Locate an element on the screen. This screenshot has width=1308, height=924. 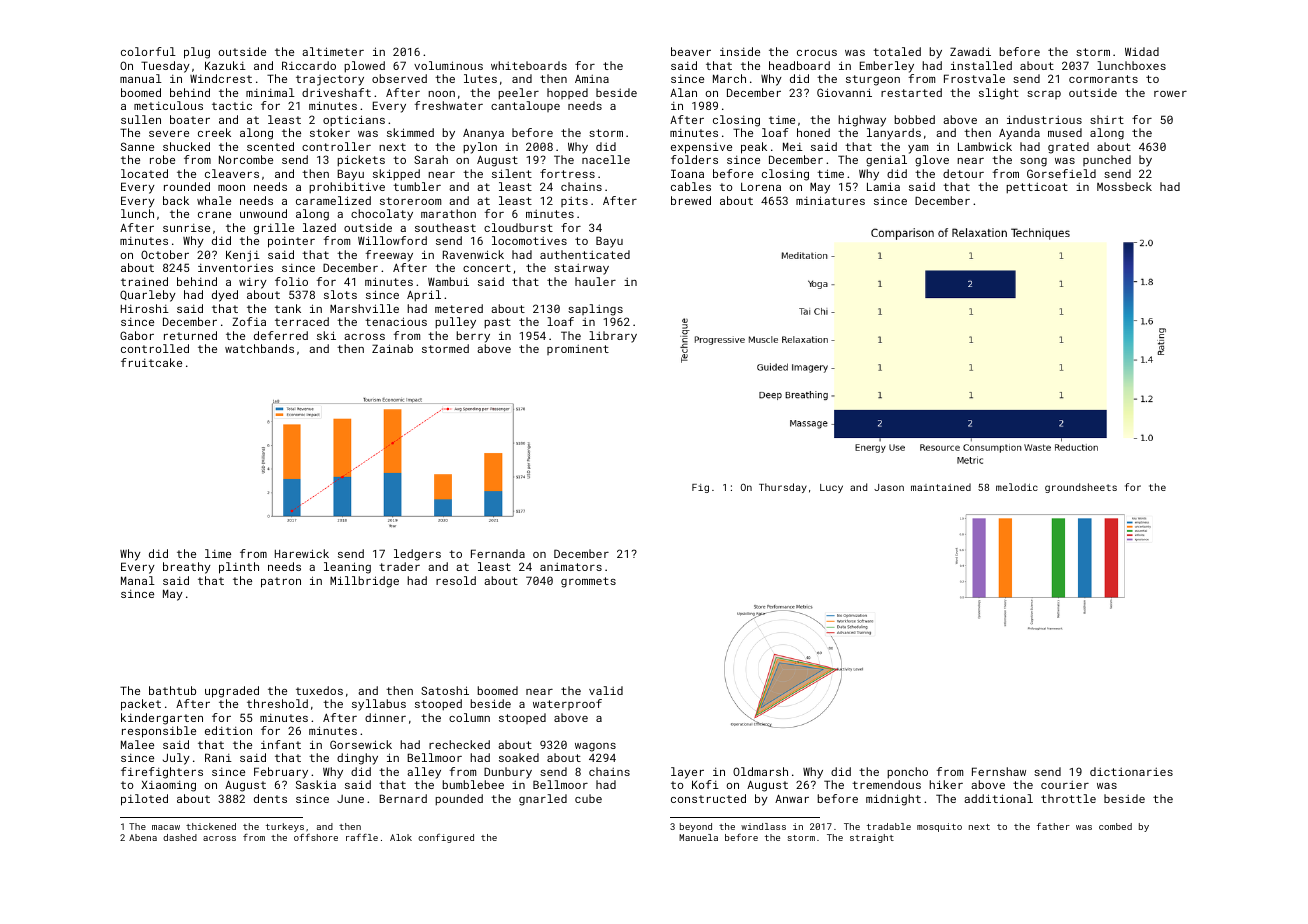
Lucy is located at coordinates (831, 488).
